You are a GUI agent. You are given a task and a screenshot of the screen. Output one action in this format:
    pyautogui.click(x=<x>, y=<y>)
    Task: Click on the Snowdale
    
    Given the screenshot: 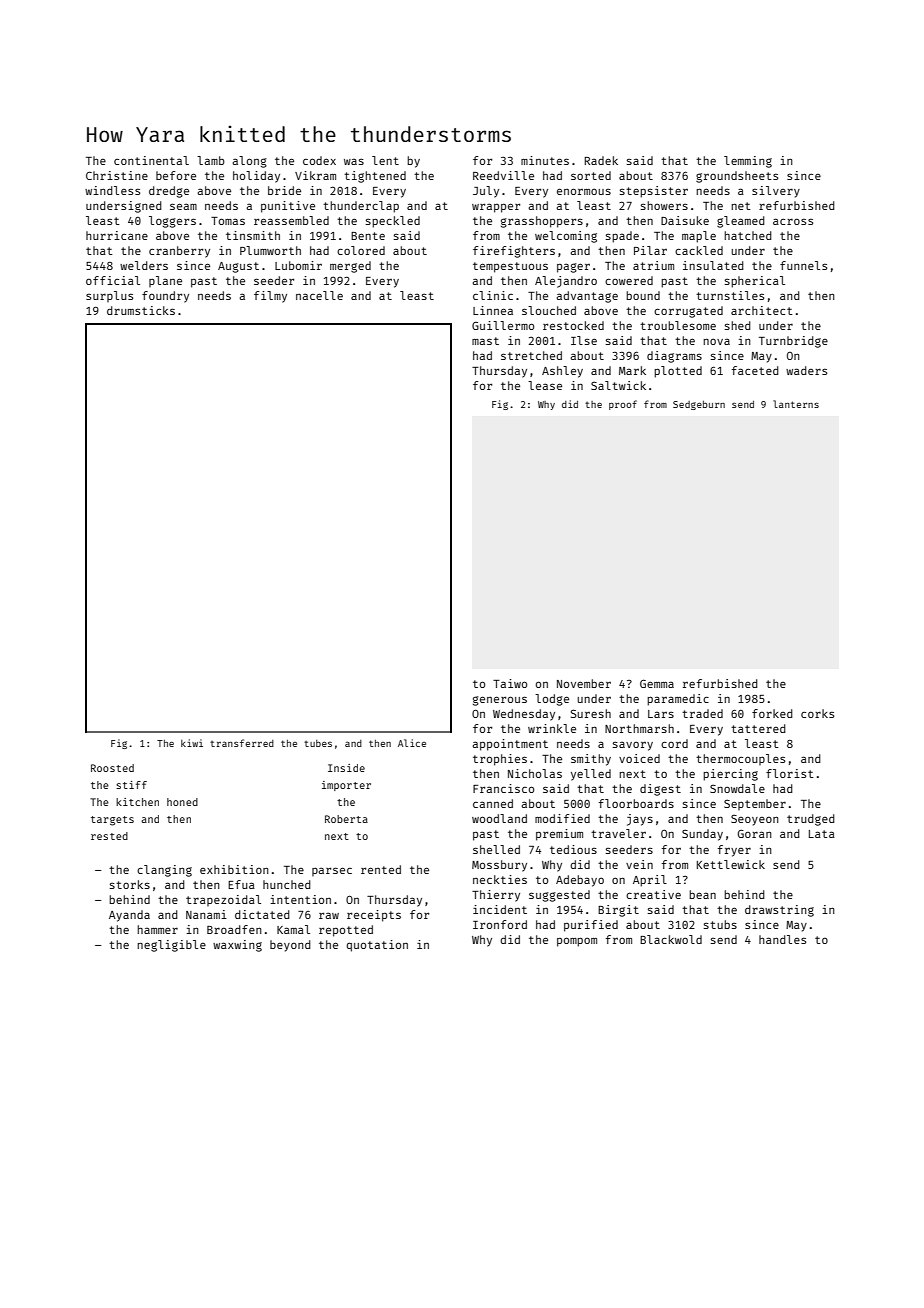 What is the action you would take?
    pyautogui.click(x=737, y=788)
